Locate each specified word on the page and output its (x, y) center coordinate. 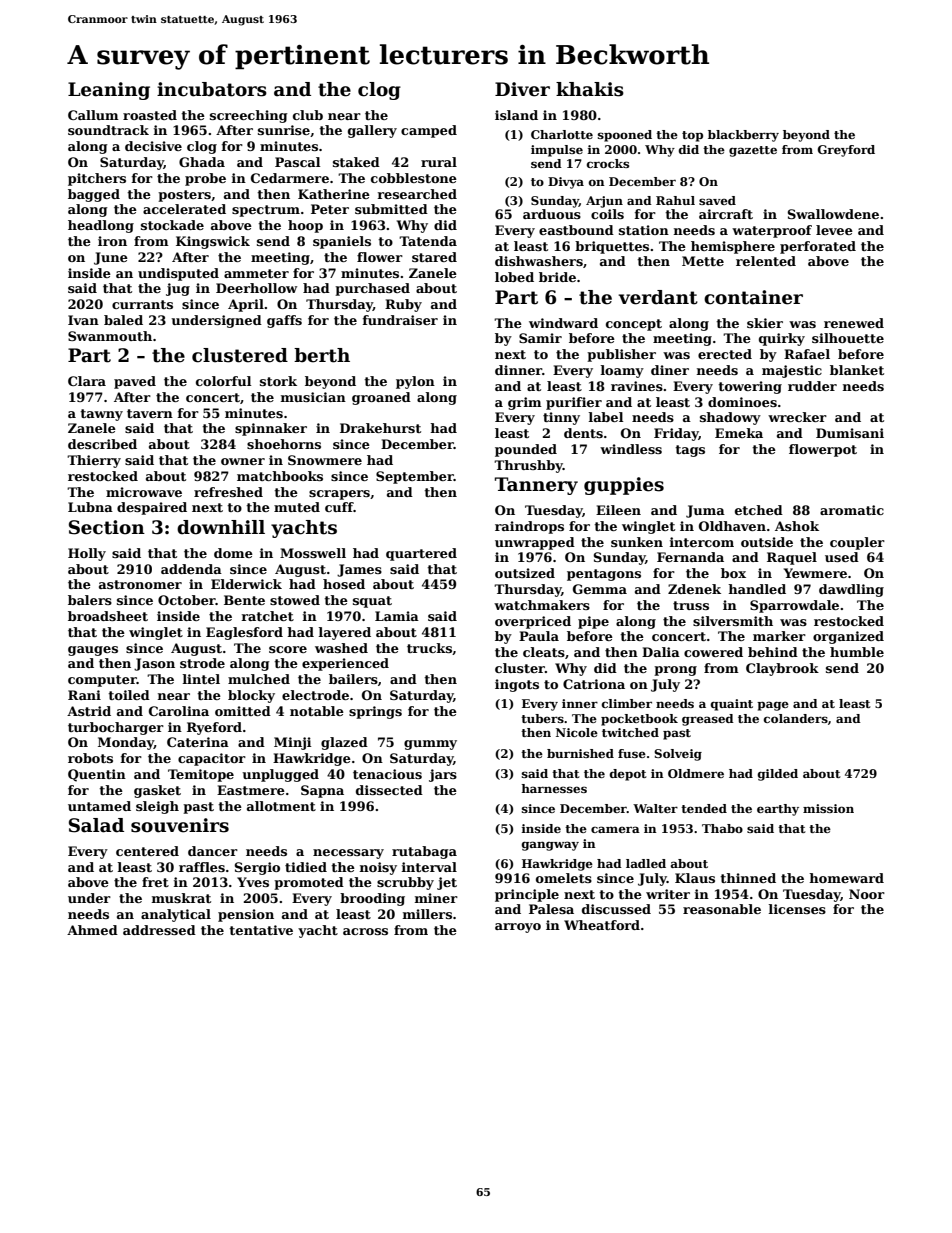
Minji (292, 743)
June (111, 258)
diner (670, 370)
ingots (517, 685)
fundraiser (400, 320)
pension (246, 915)
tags (690, 451)
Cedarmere (290, 178)
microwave (144, 492)
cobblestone (414, 178)
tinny (561, 418)
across (365, 931)
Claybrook (782, 669)
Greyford (846, 151)
